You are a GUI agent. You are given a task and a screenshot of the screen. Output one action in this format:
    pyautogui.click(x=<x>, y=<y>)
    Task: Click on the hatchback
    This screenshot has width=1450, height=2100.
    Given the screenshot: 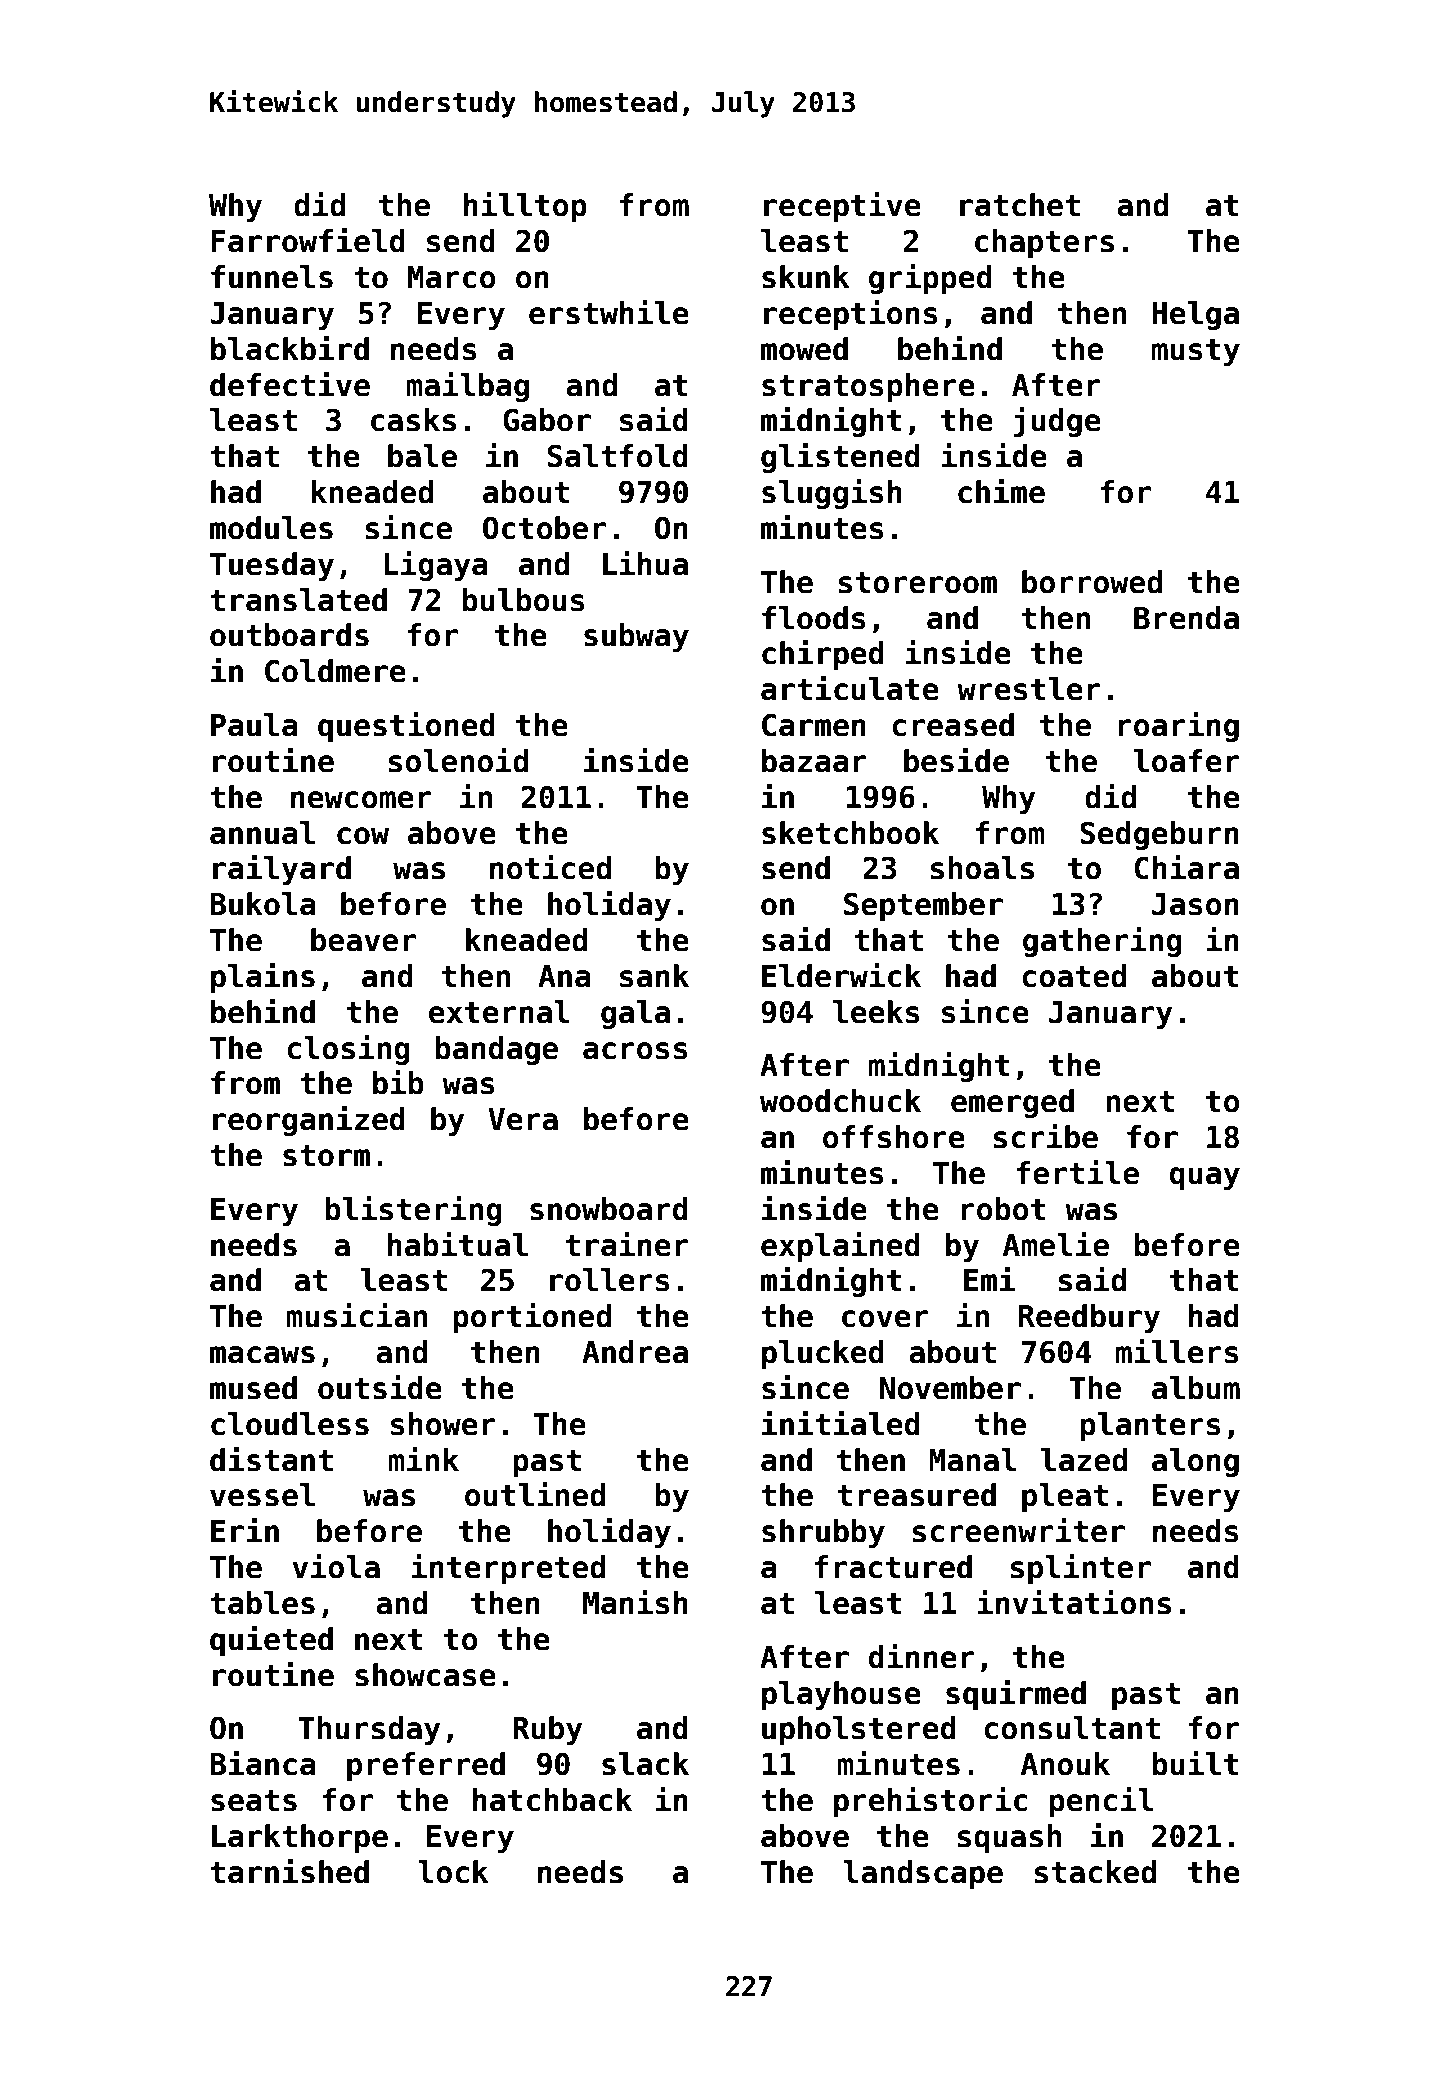 What is the action you would take?
    pyautogui.click(x=552, y=1800)
